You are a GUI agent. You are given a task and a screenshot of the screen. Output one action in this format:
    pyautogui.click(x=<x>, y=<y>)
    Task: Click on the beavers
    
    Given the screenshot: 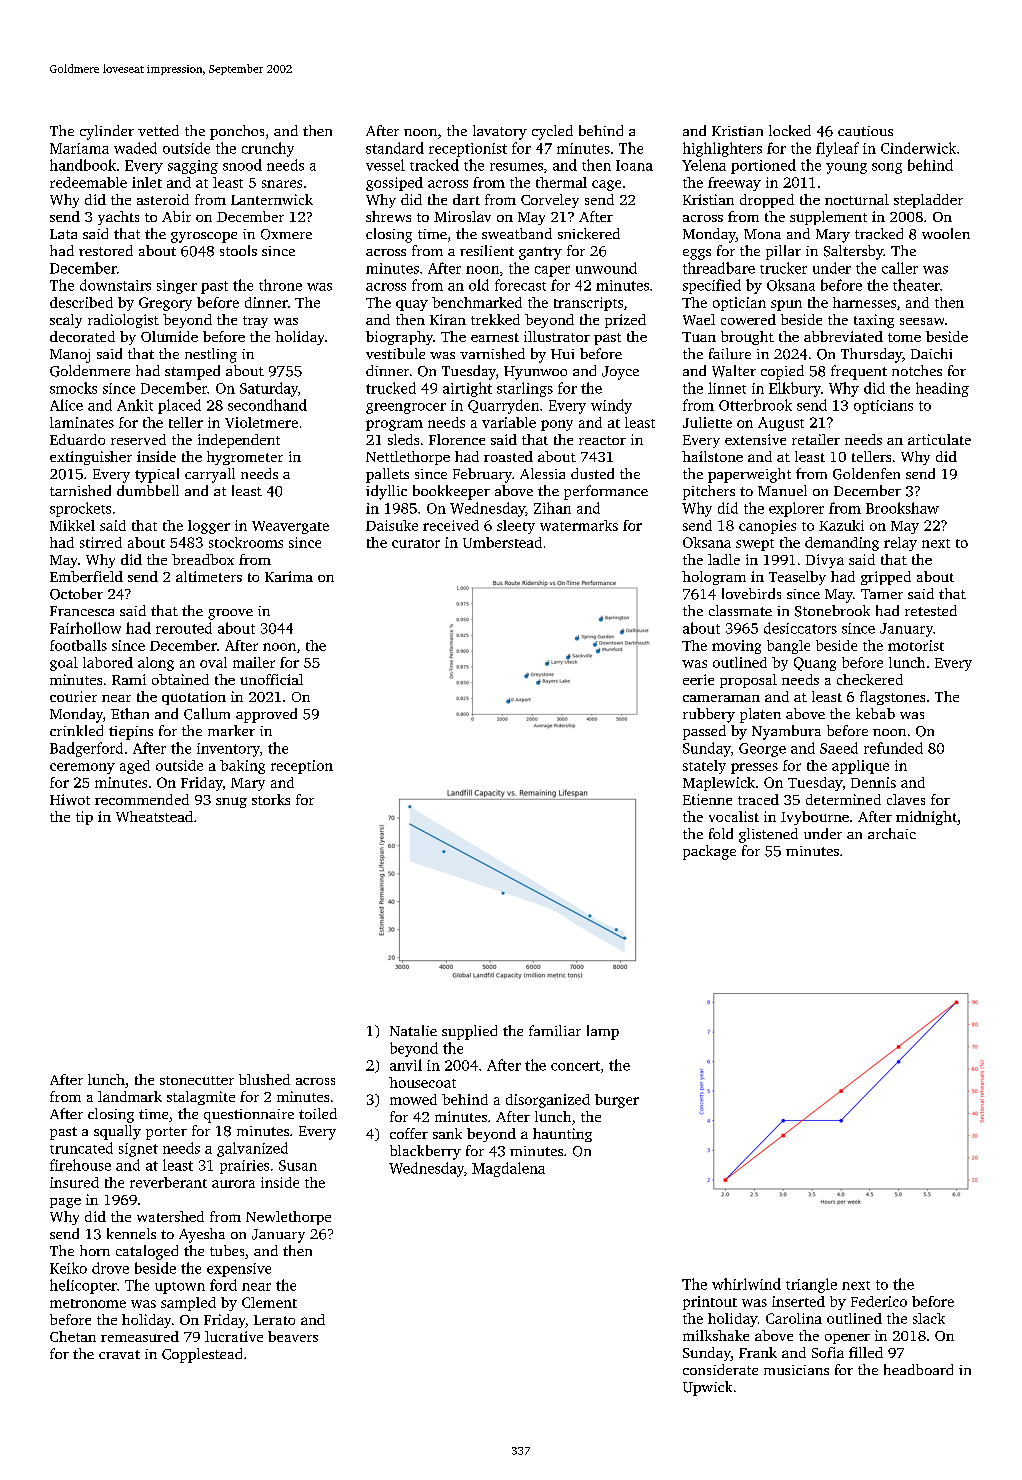 What is the action you would take?
    pyautogui.click(x=293, y=1336)
